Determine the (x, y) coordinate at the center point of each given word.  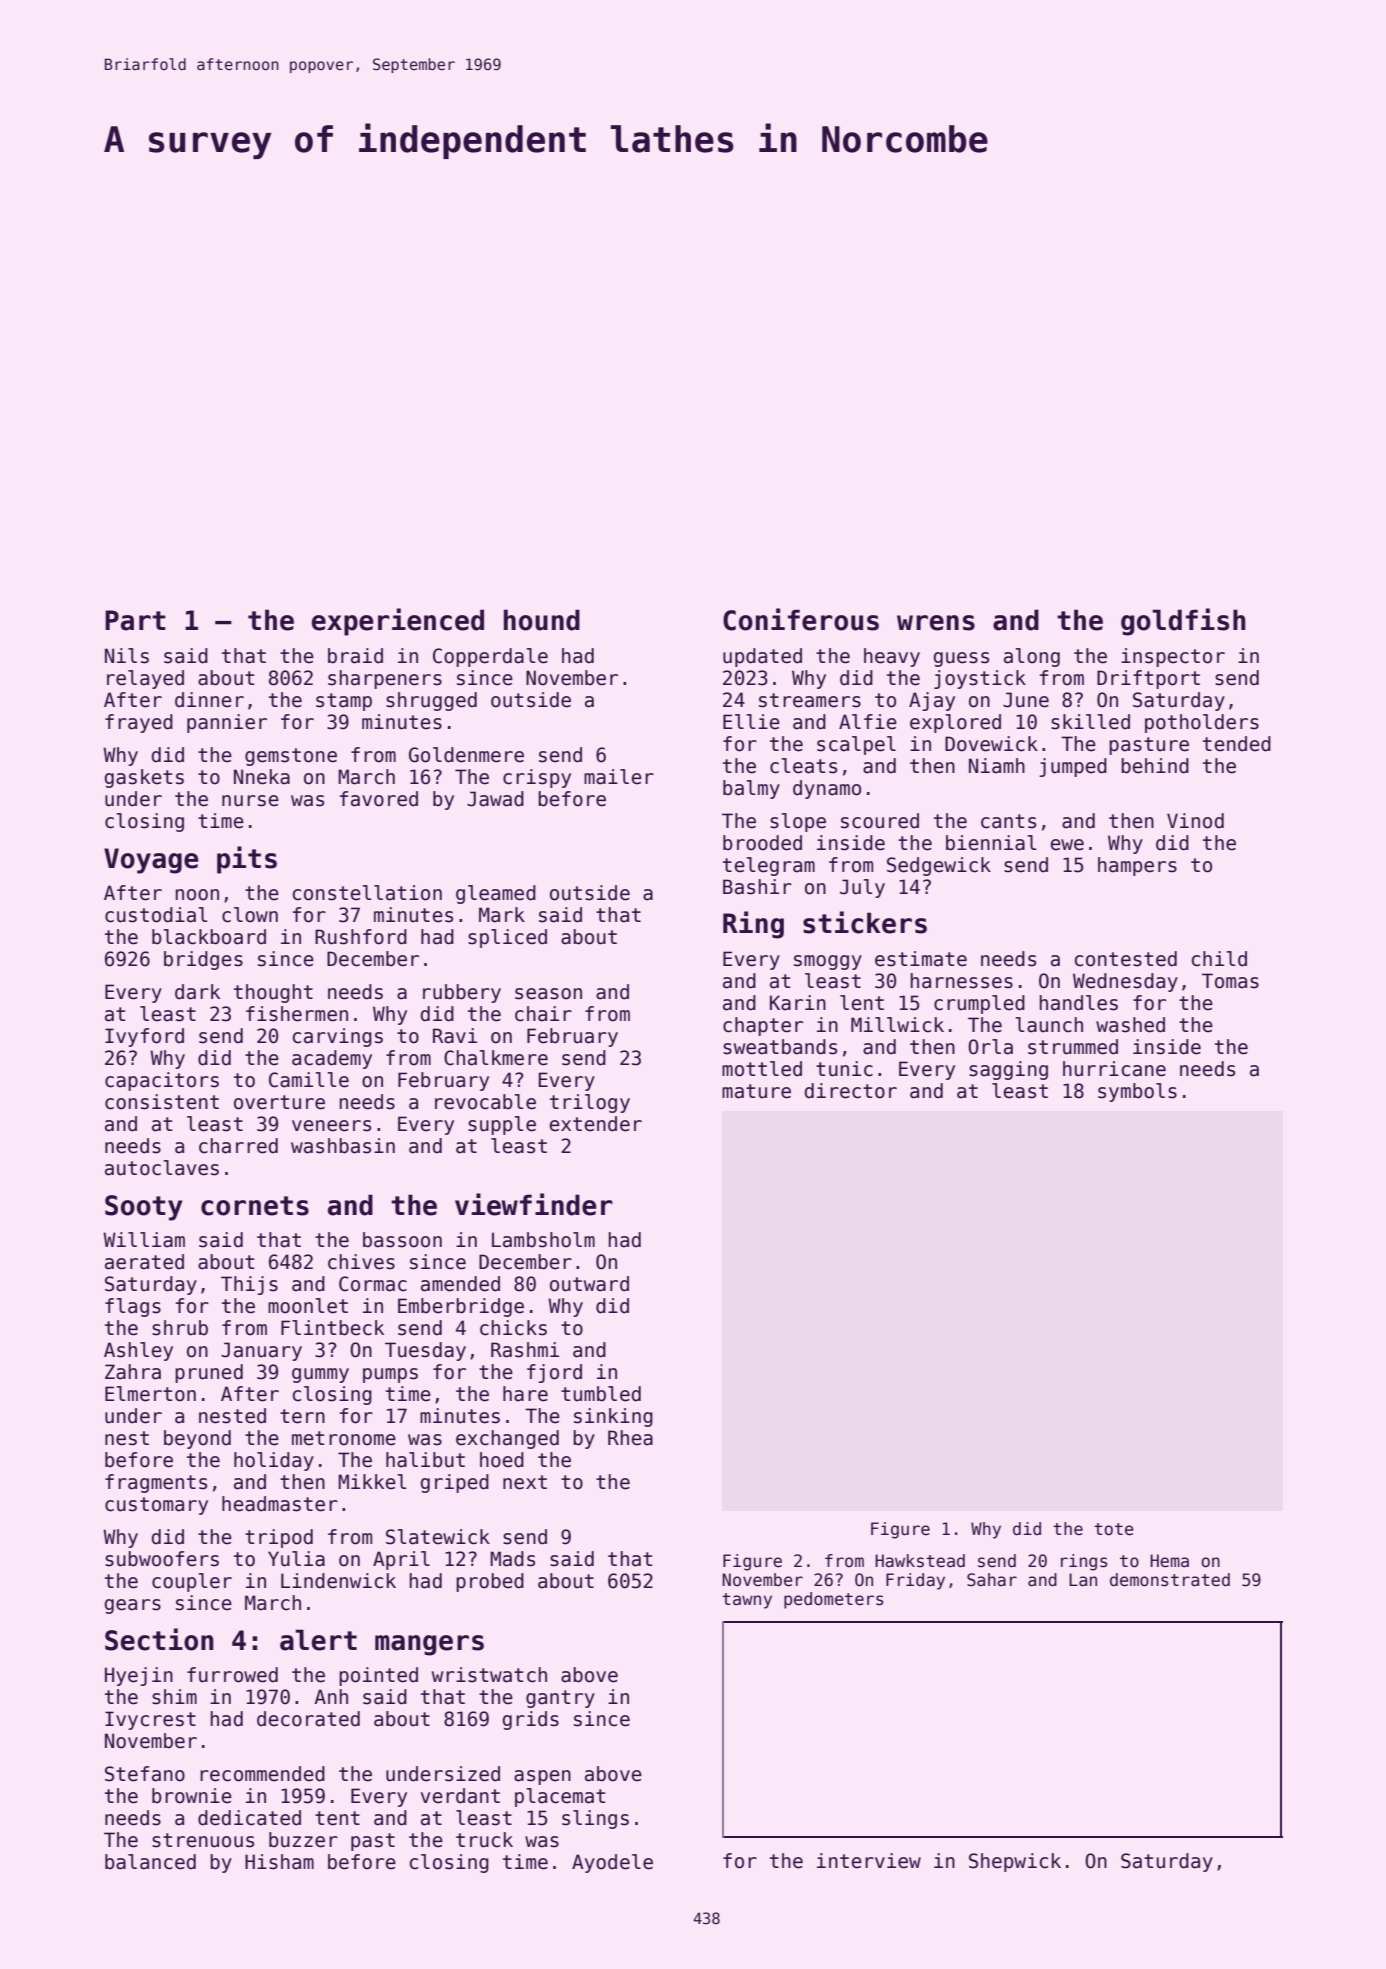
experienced (398, 622)
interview (869, 1861)
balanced (150, 1862)
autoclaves (162, 1168)
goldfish (1183, 622)
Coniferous (801, 619)
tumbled (601, 1394)
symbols (1137, 1092)
